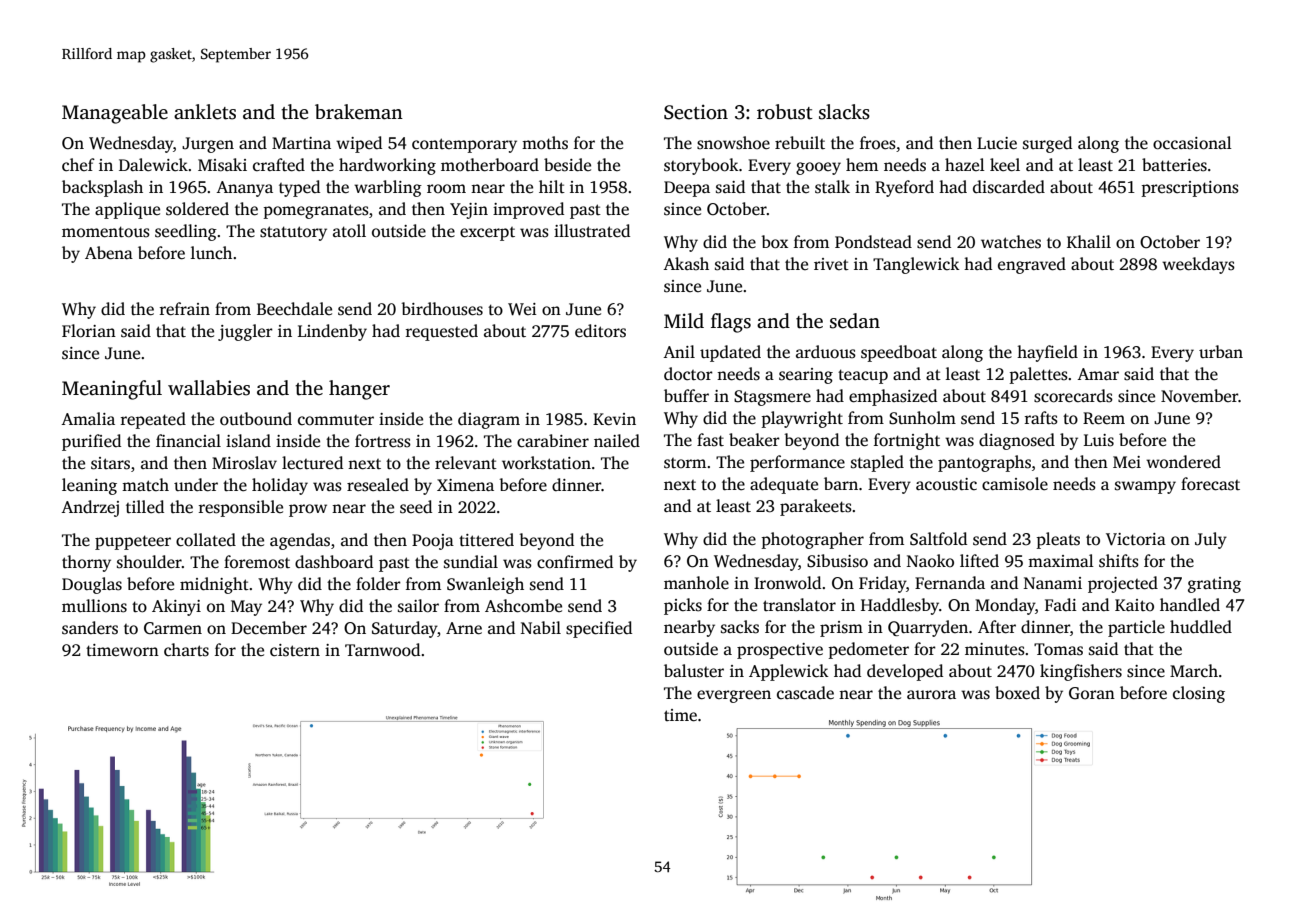 Image resolution: width=1308 pixels, height=924 pixels. Describe the element at coordinates (92, 585) in the screenshot. I see `Douglas` at that location.
